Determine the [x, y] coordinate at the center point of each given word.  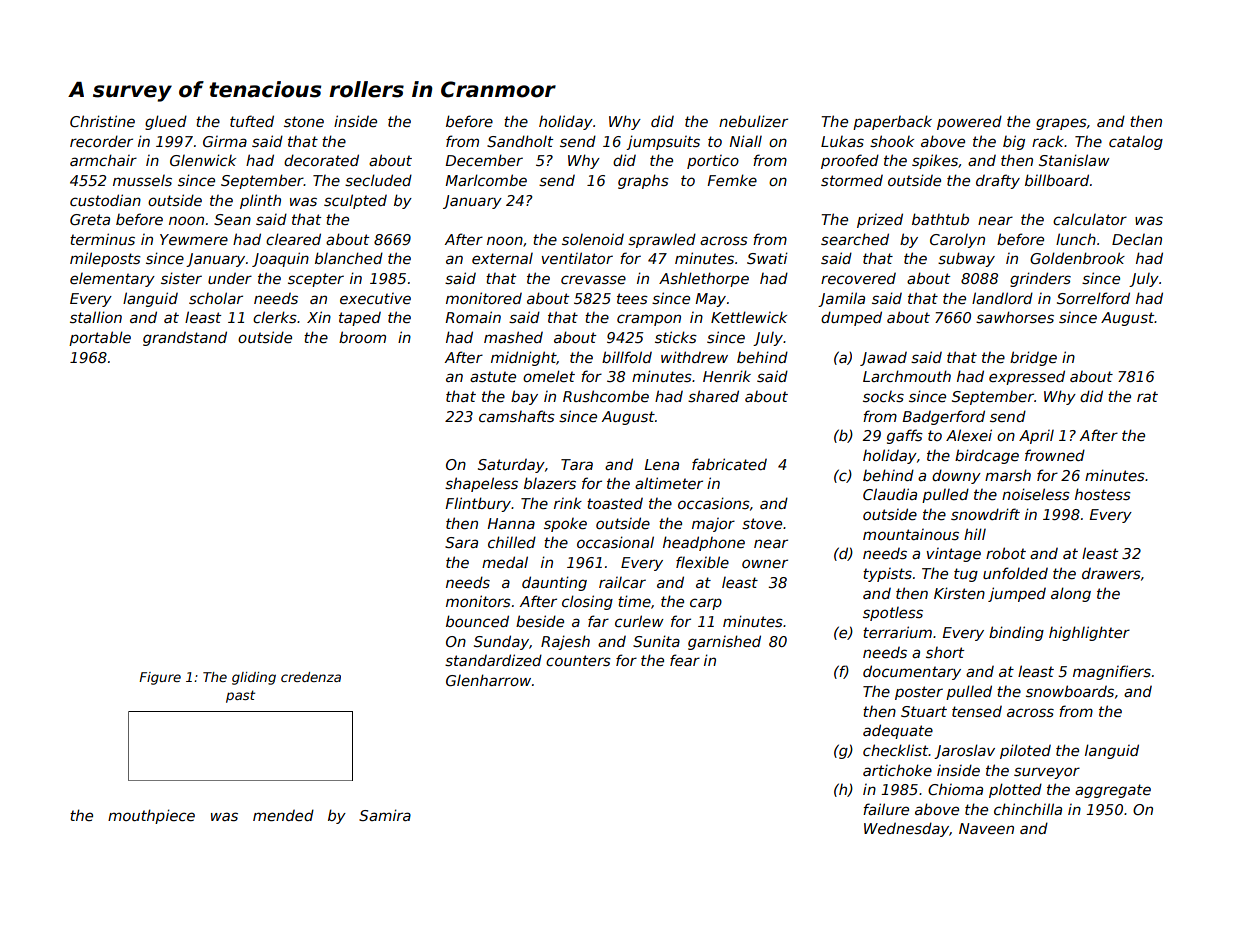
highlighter [1089, 633]
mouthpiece [151, 816]
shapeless [481, 484]
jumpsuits [663, 142]
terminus [102, 239]
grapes [1061, 124]
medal [505, 562]
